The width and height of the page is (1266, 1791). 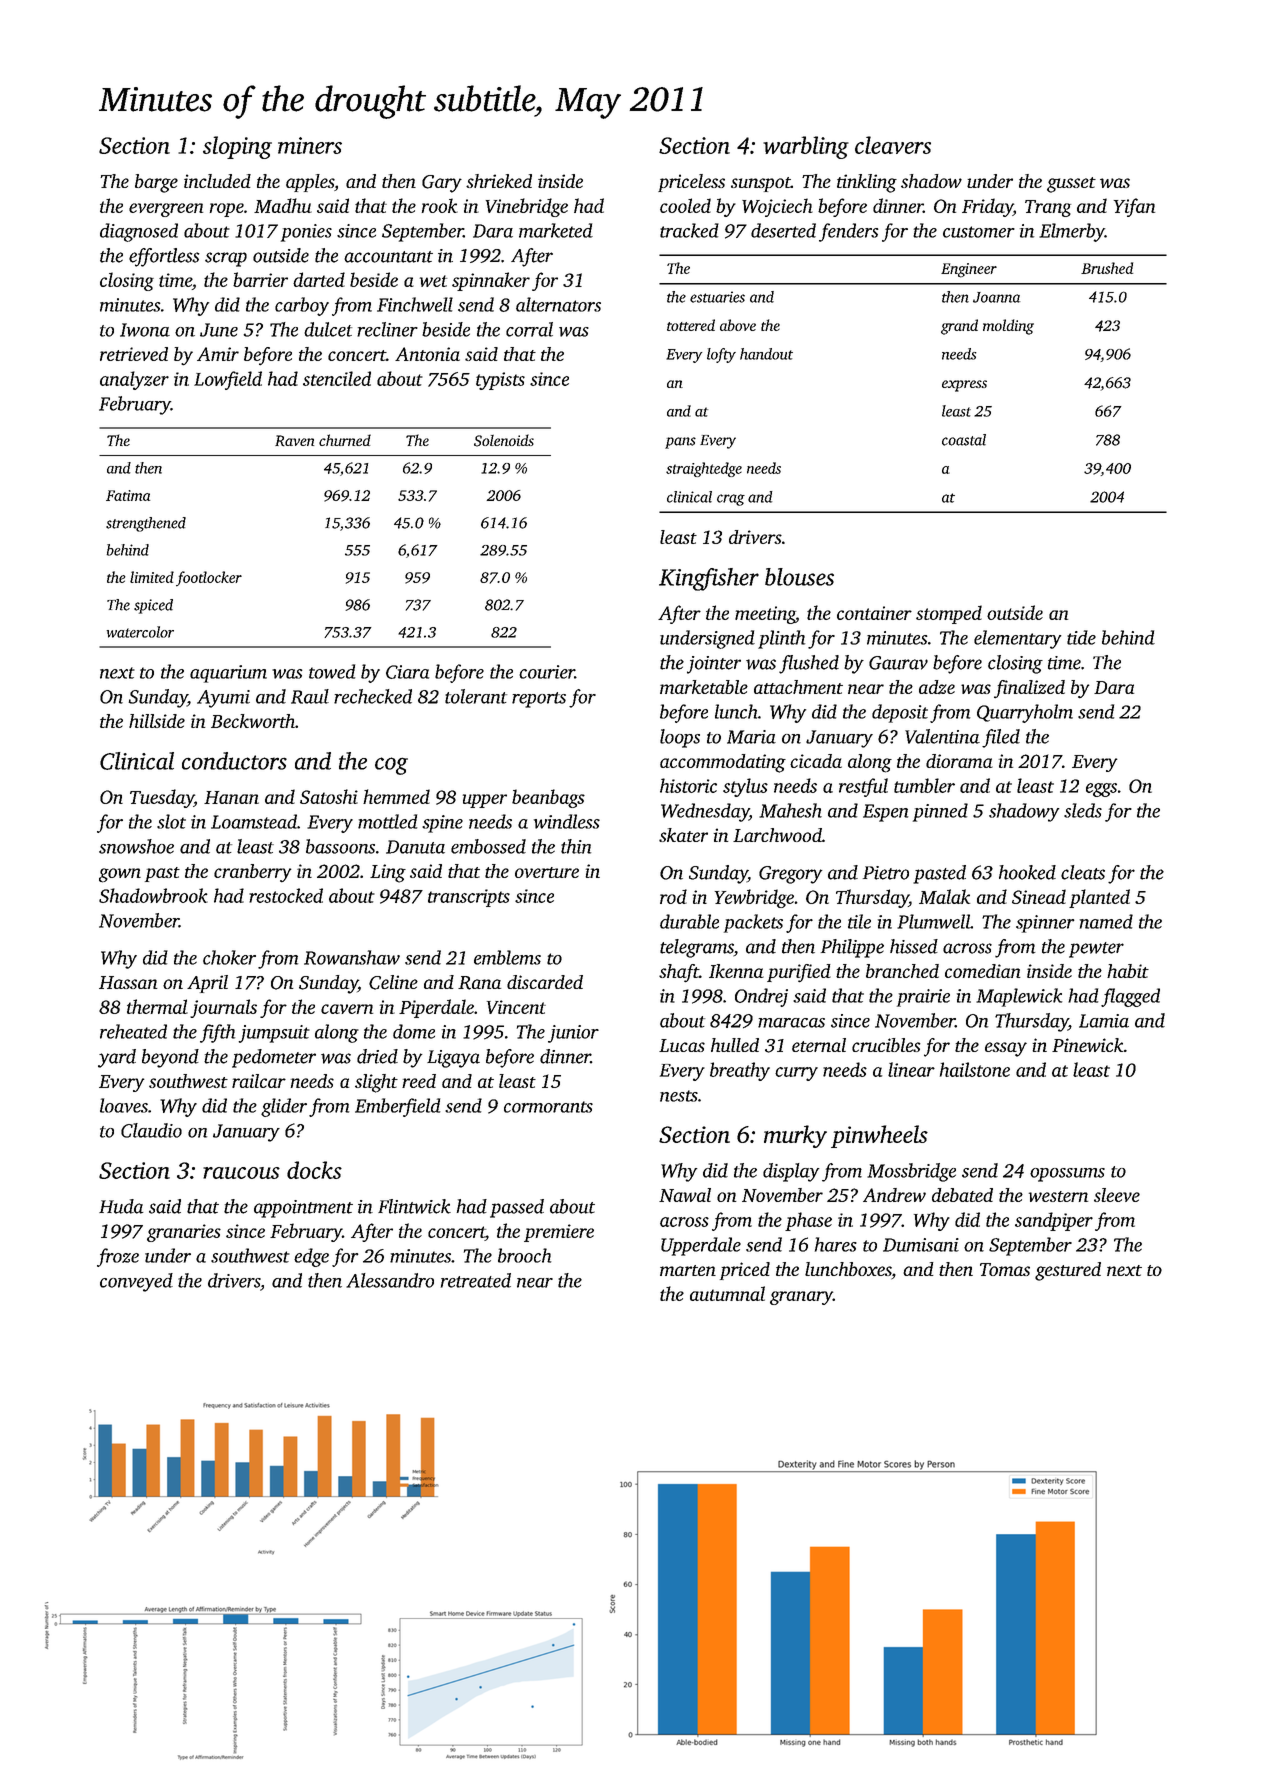 I want to click on murky, so click(x=795, y=1136).
